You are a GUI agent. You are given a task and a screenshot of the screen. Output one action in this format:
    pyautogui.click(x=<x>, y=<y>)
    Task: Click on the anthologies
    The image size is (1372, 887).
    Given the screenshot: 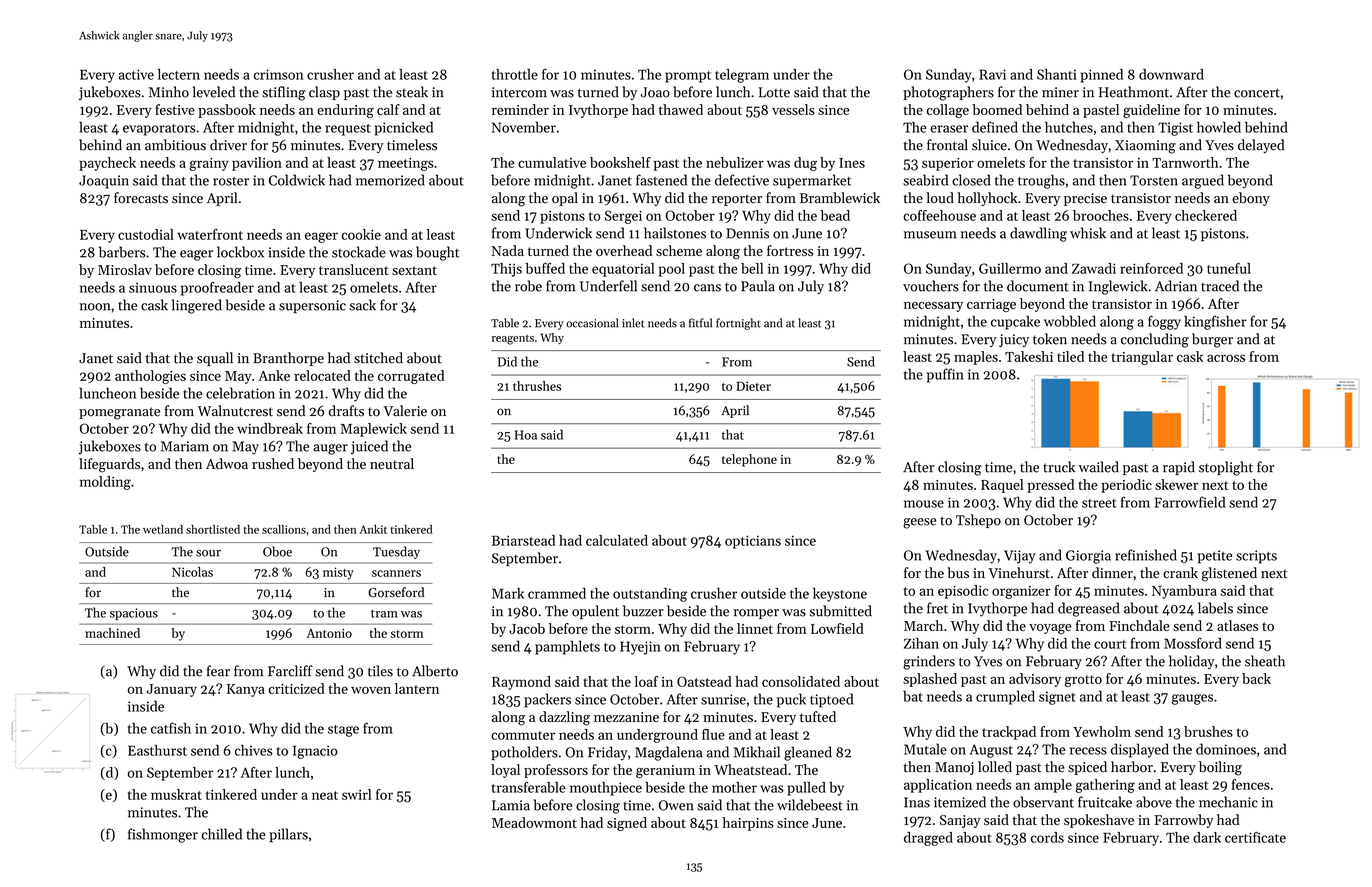 What is the action you would take?
    pyautogui.click(x=150, y=377)
